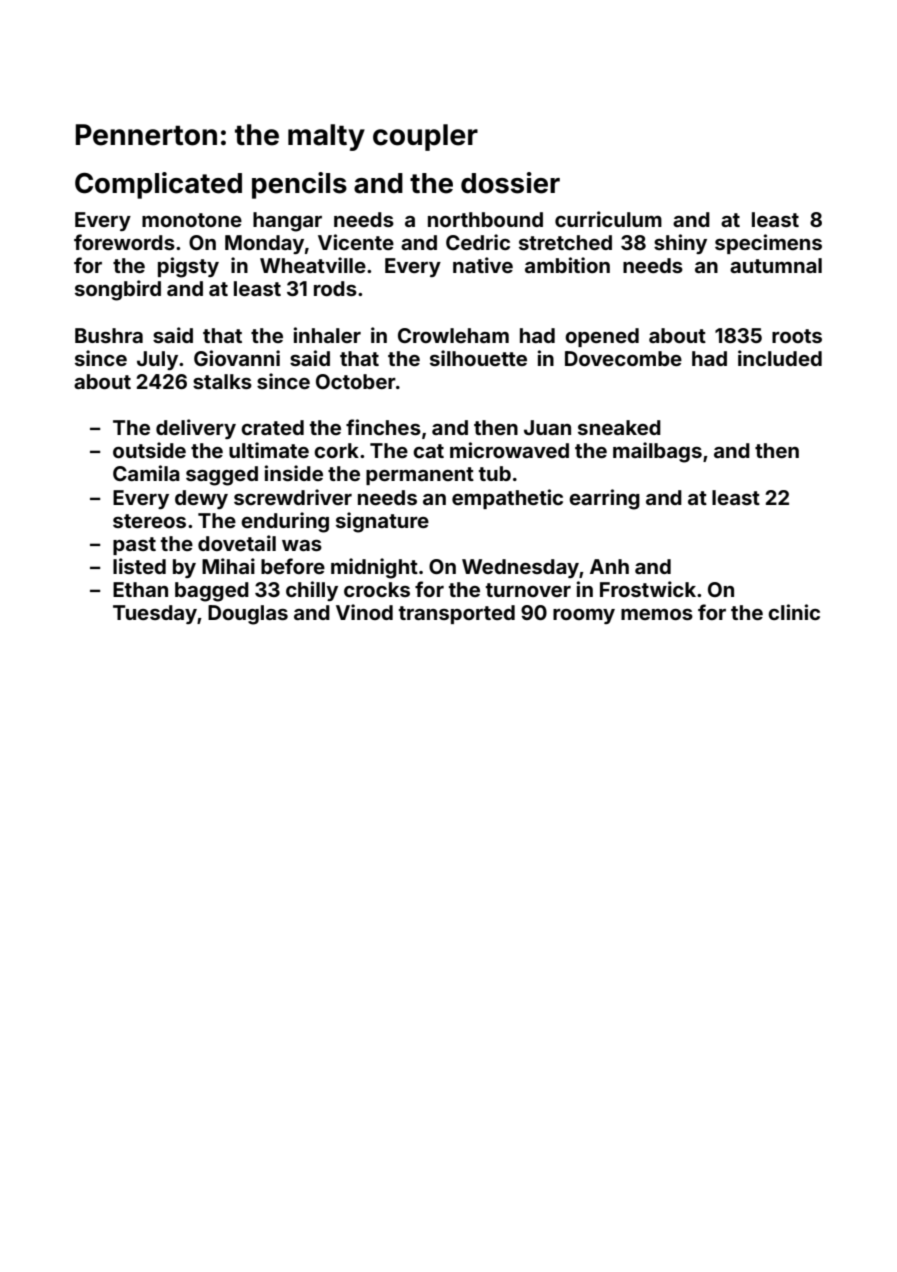 The image size is (897, 1272). I want to click on July, so click(157, 360).
